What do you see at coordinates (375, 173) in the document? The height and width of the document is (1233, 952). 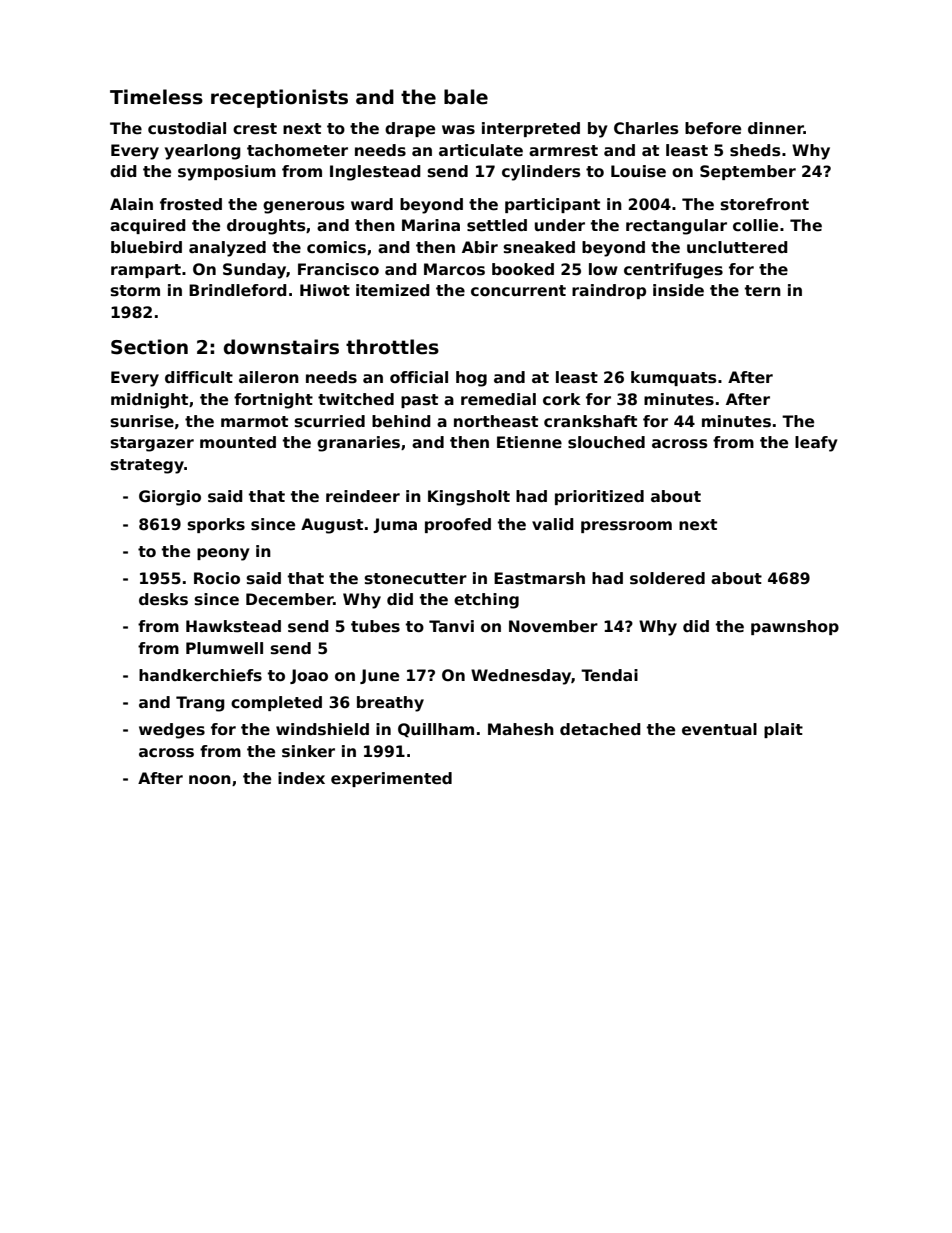 I see `Inglestead` at bounding box center [375, 173].
